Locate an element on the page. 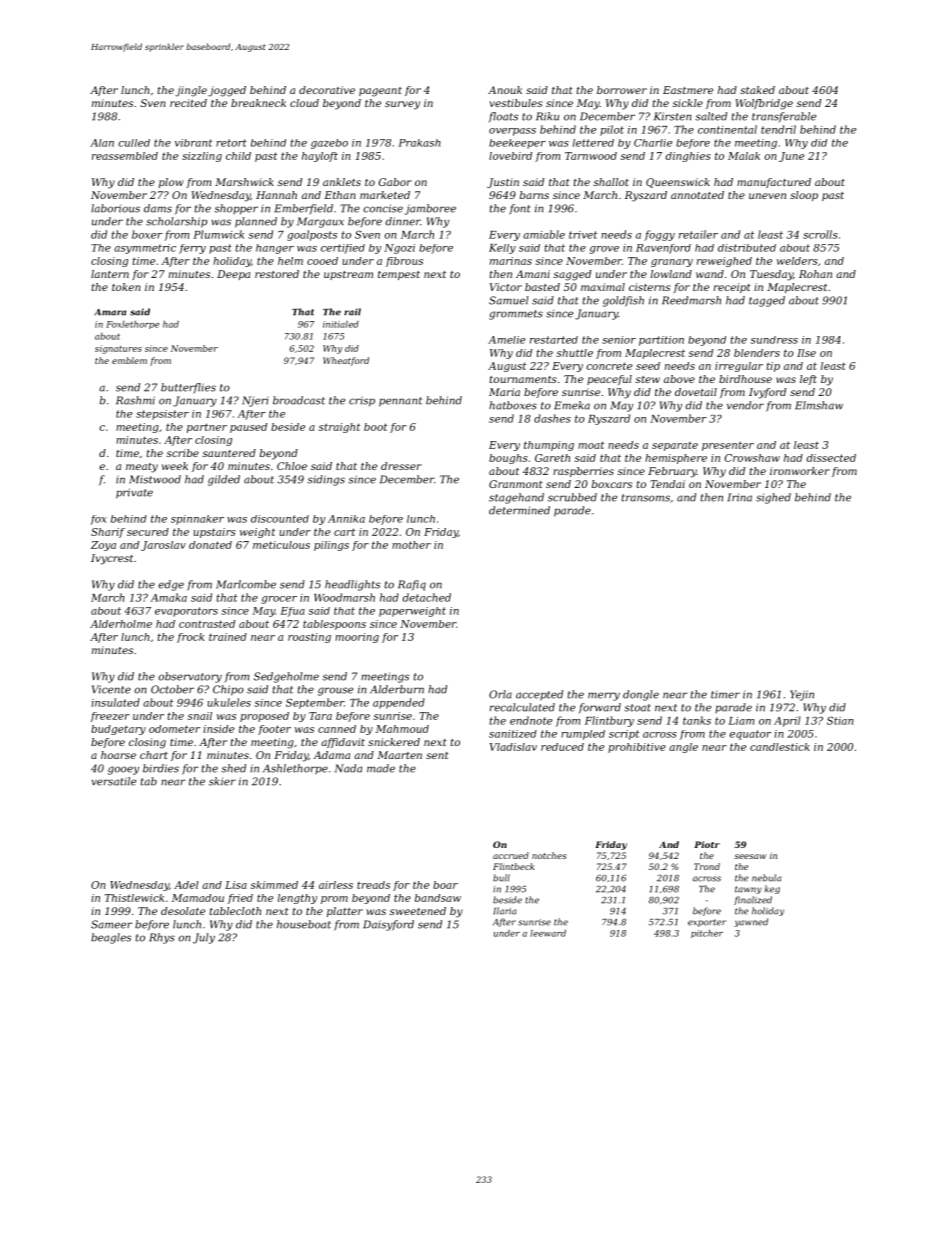  Tendai is located at coordinates (667, 484).
